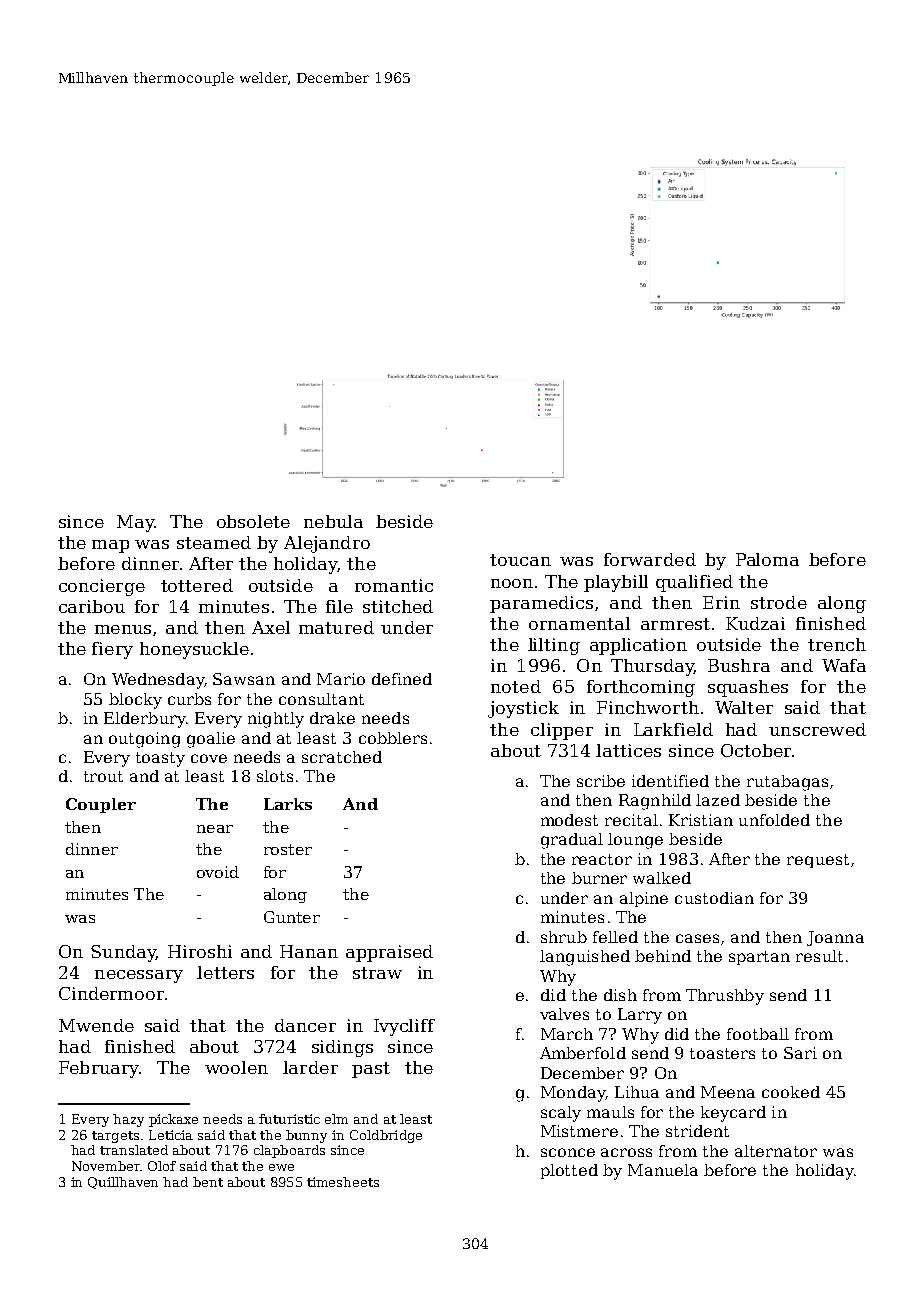 Image resolution: width=924 pixels, height=1311 pixels. What do you see at coordinates (128, 1120) in the screenshot?
I see `hazy` at bounding box center [128, 1120].
